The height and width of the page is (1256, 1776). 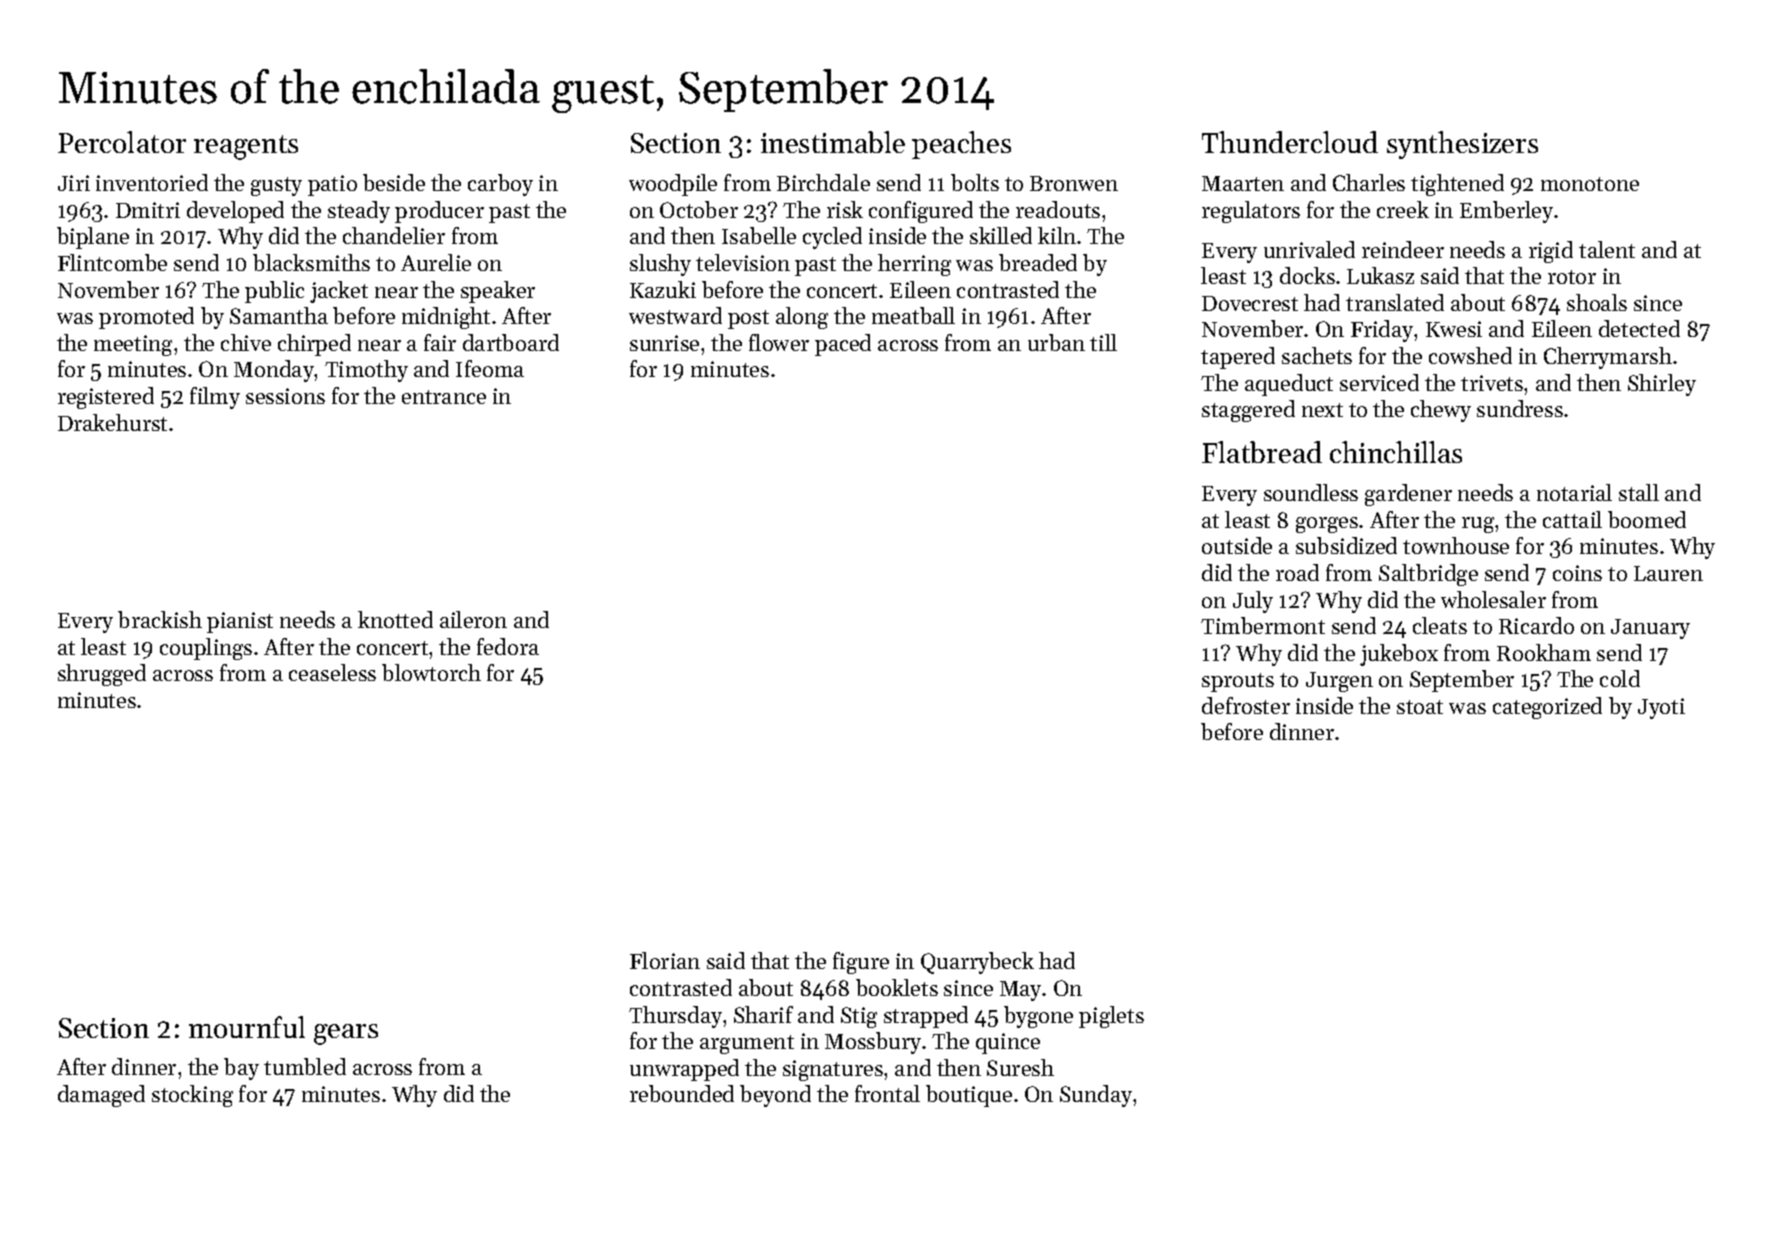 I want to click on stoat, so click(x=1420, y=707).
